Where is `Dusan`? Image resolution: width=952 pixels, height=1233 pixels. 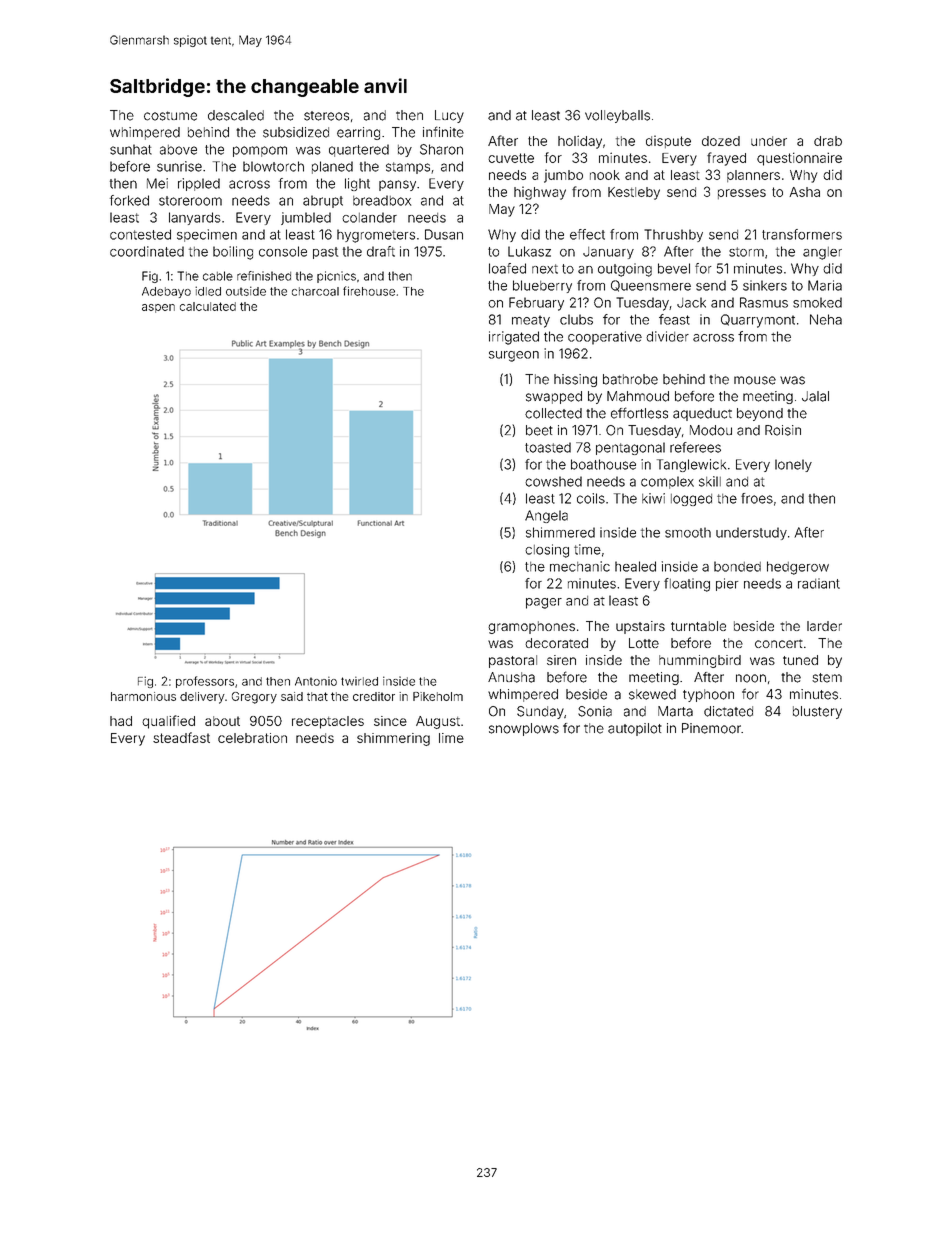
Dusan is located at coordinates (444, 234).
